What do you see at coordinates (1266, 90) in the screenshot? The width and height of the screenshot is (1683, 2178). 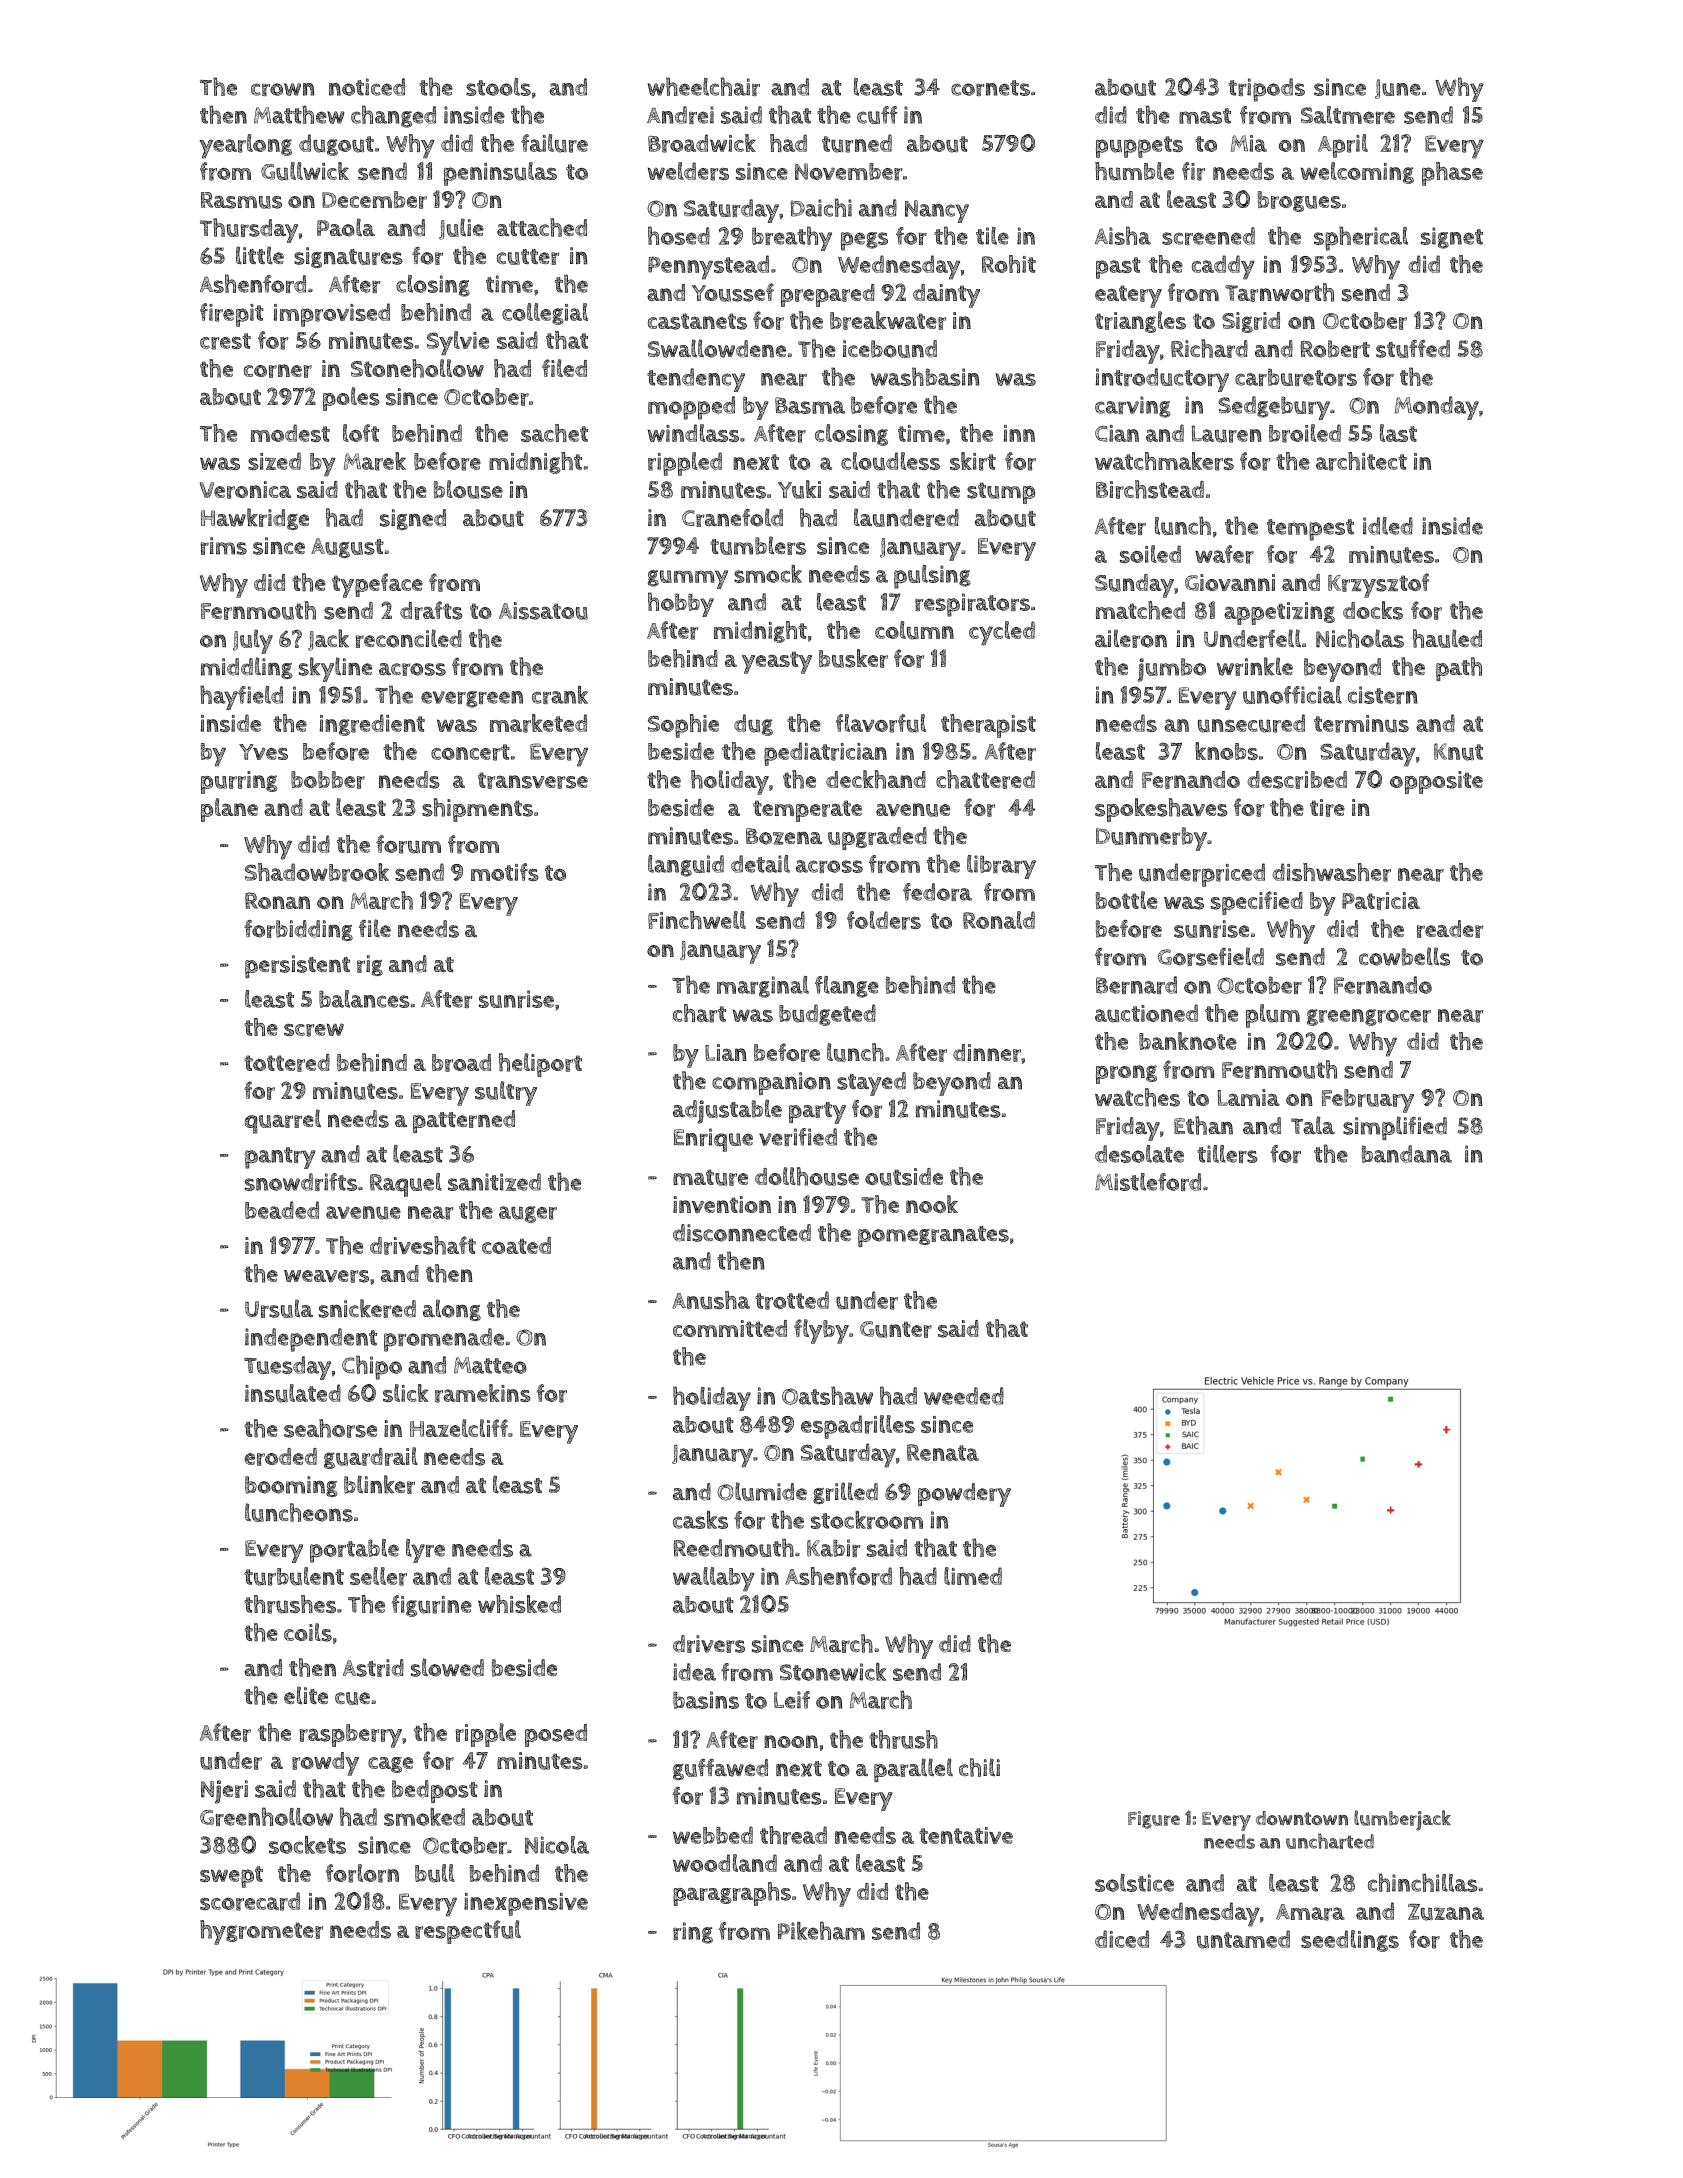 I see `tripods` at bounding box center [1266, 90].
